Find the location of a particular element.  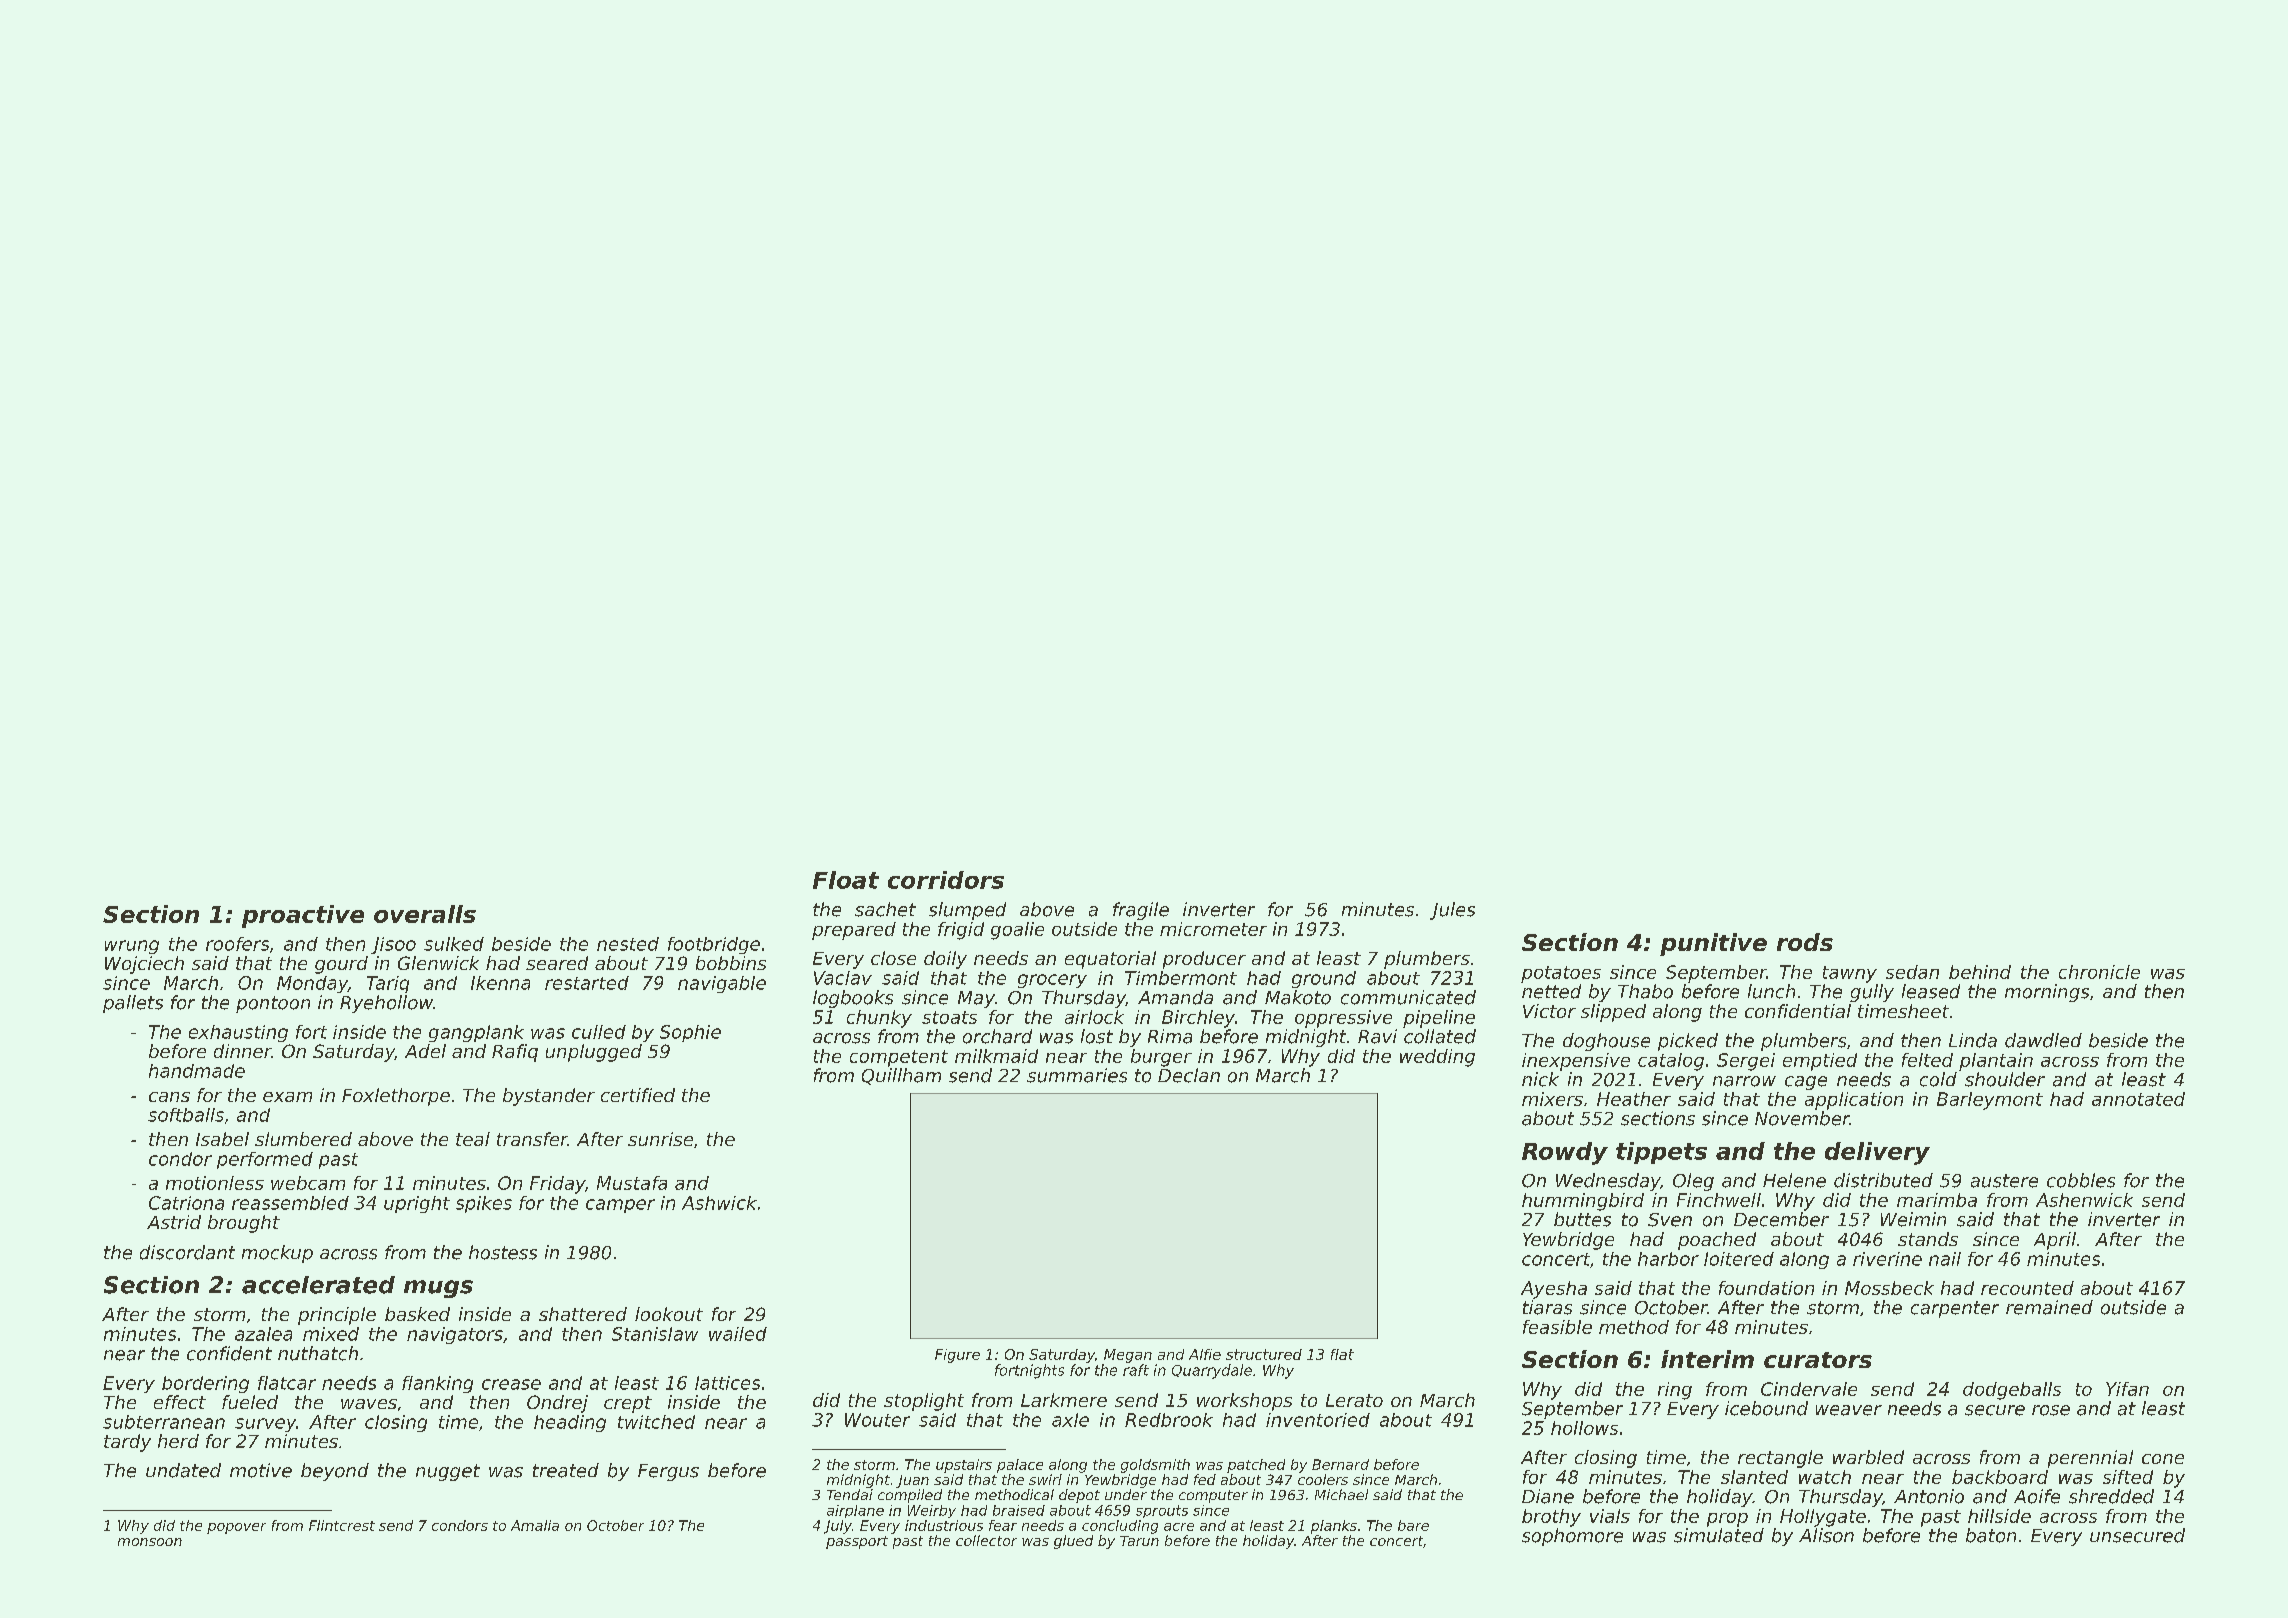

popover is located at coordinates (236, 1528).
